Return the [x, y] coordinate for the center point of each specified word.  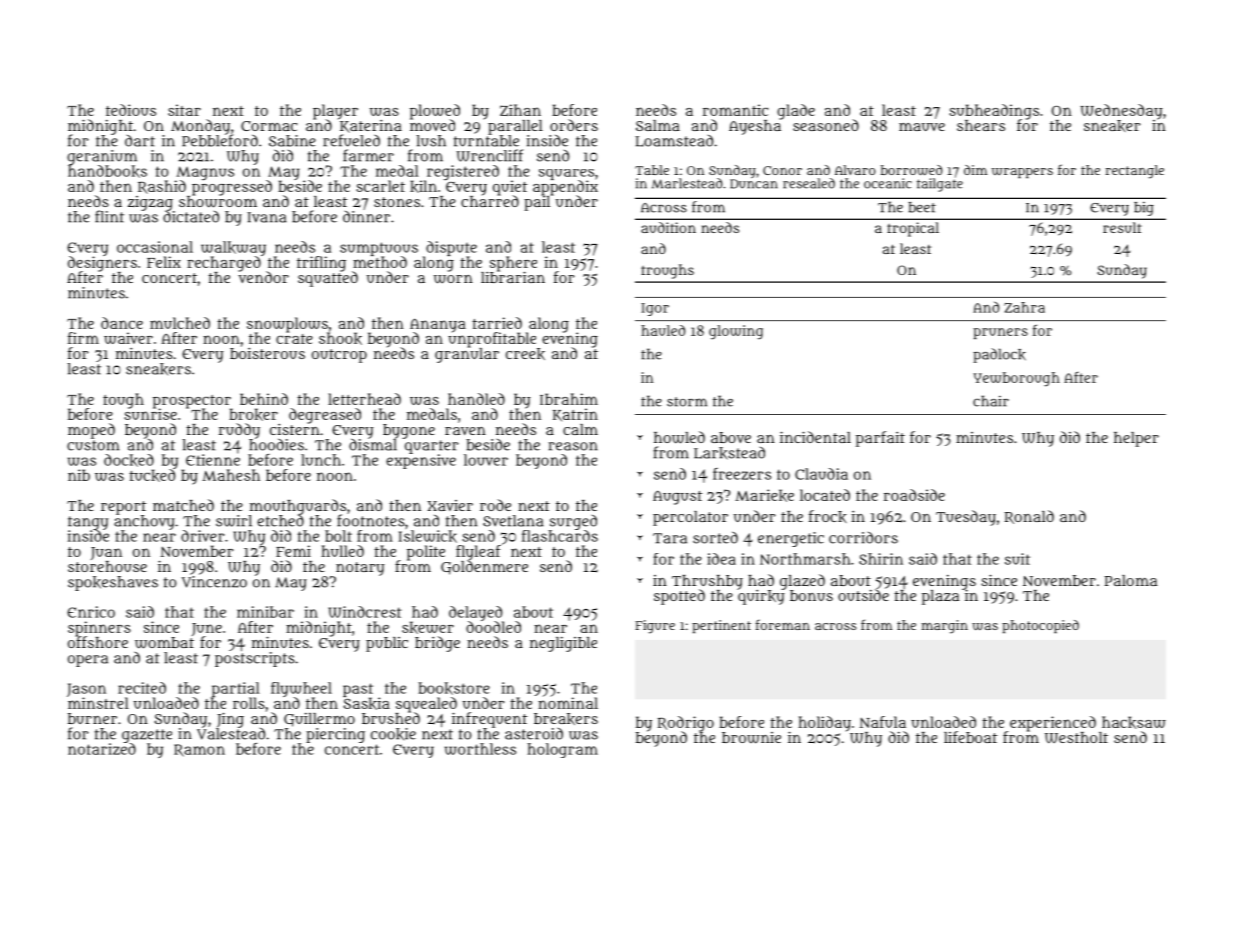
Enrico [91, 612]
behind [264, 399]
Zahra [1024, 307]
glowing [736, 332]
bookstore [454, 688]
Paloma [1131, 580]
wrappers [1022, 173]
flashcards [560, 536]
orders [574, 125]
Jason [86, 690]
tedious [131, 110]
